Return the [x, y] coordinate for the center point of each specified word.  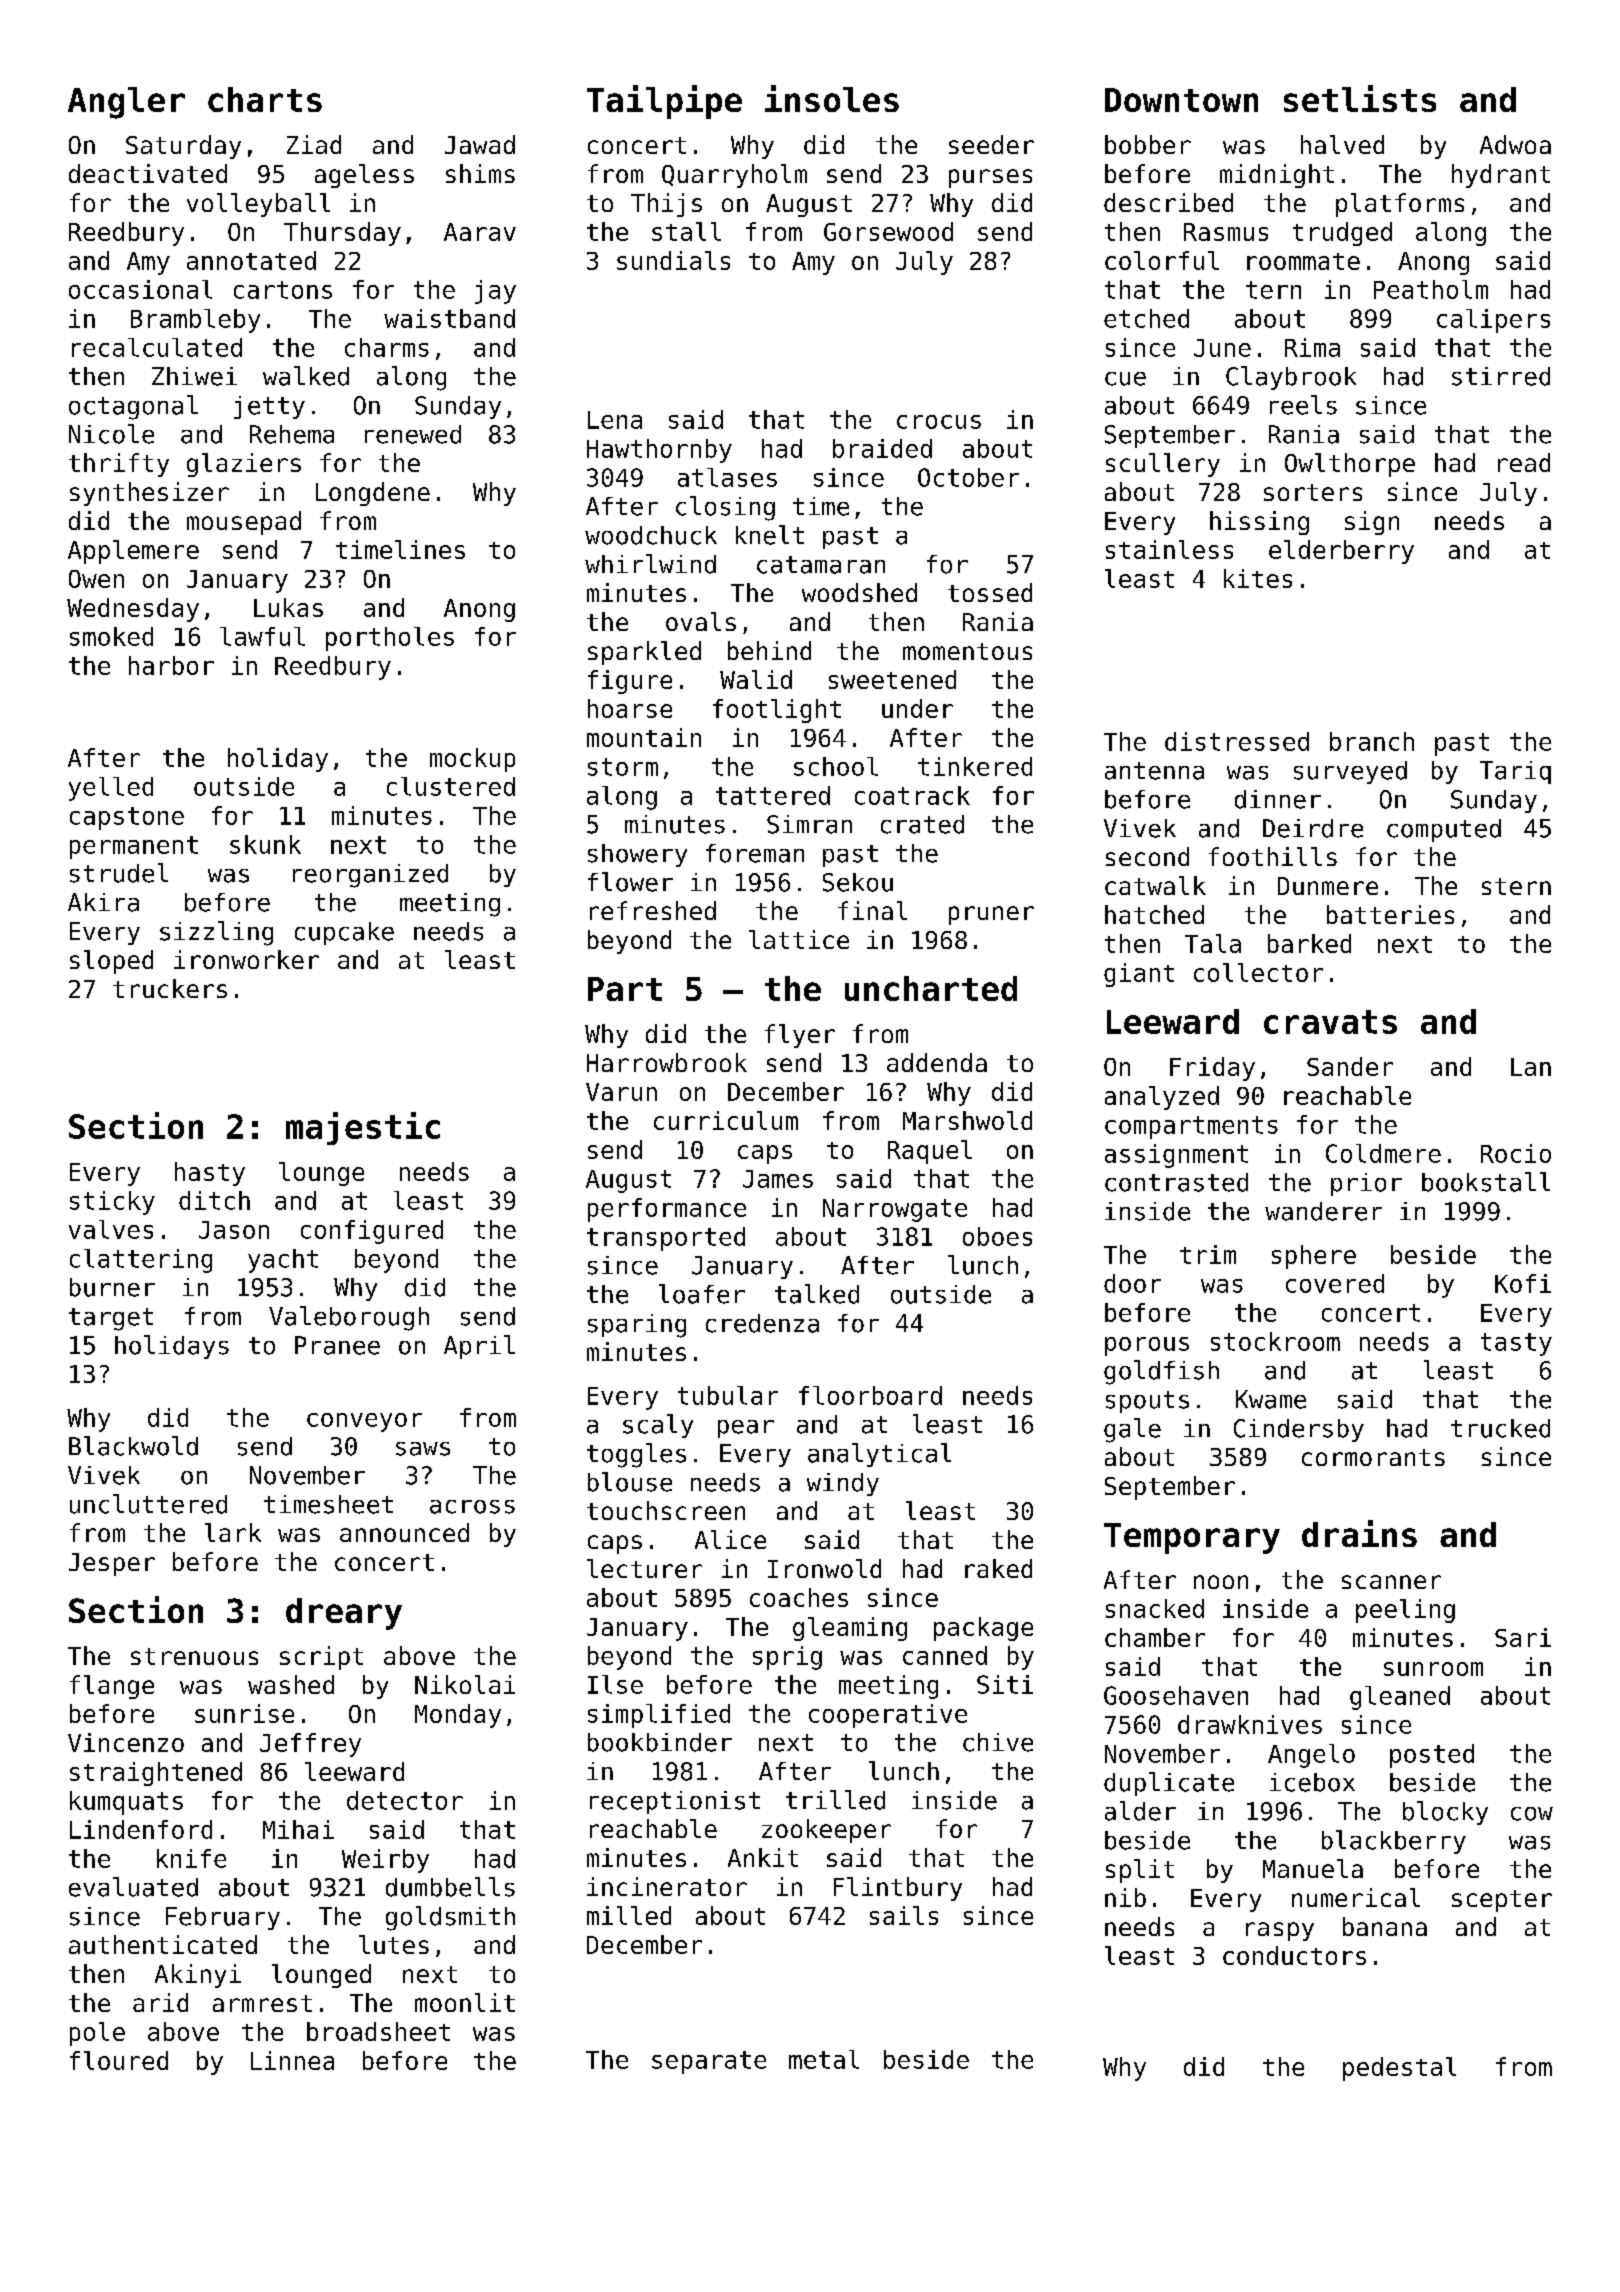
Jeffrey [310, 1745]
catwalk [1155, 885]
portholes [390, 639]
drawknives [1250, 1724]
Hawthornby [659, 451]
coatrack [912, 795]
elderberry [1341, 552]
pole [97, 2034]
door [1132, 1283]
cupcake [344, 933]
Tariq [1515, 772]
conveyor [364, 1422]
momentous [967, 651]
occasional [140, 289]
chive [998, 1742]
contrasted [1176, 1182]
